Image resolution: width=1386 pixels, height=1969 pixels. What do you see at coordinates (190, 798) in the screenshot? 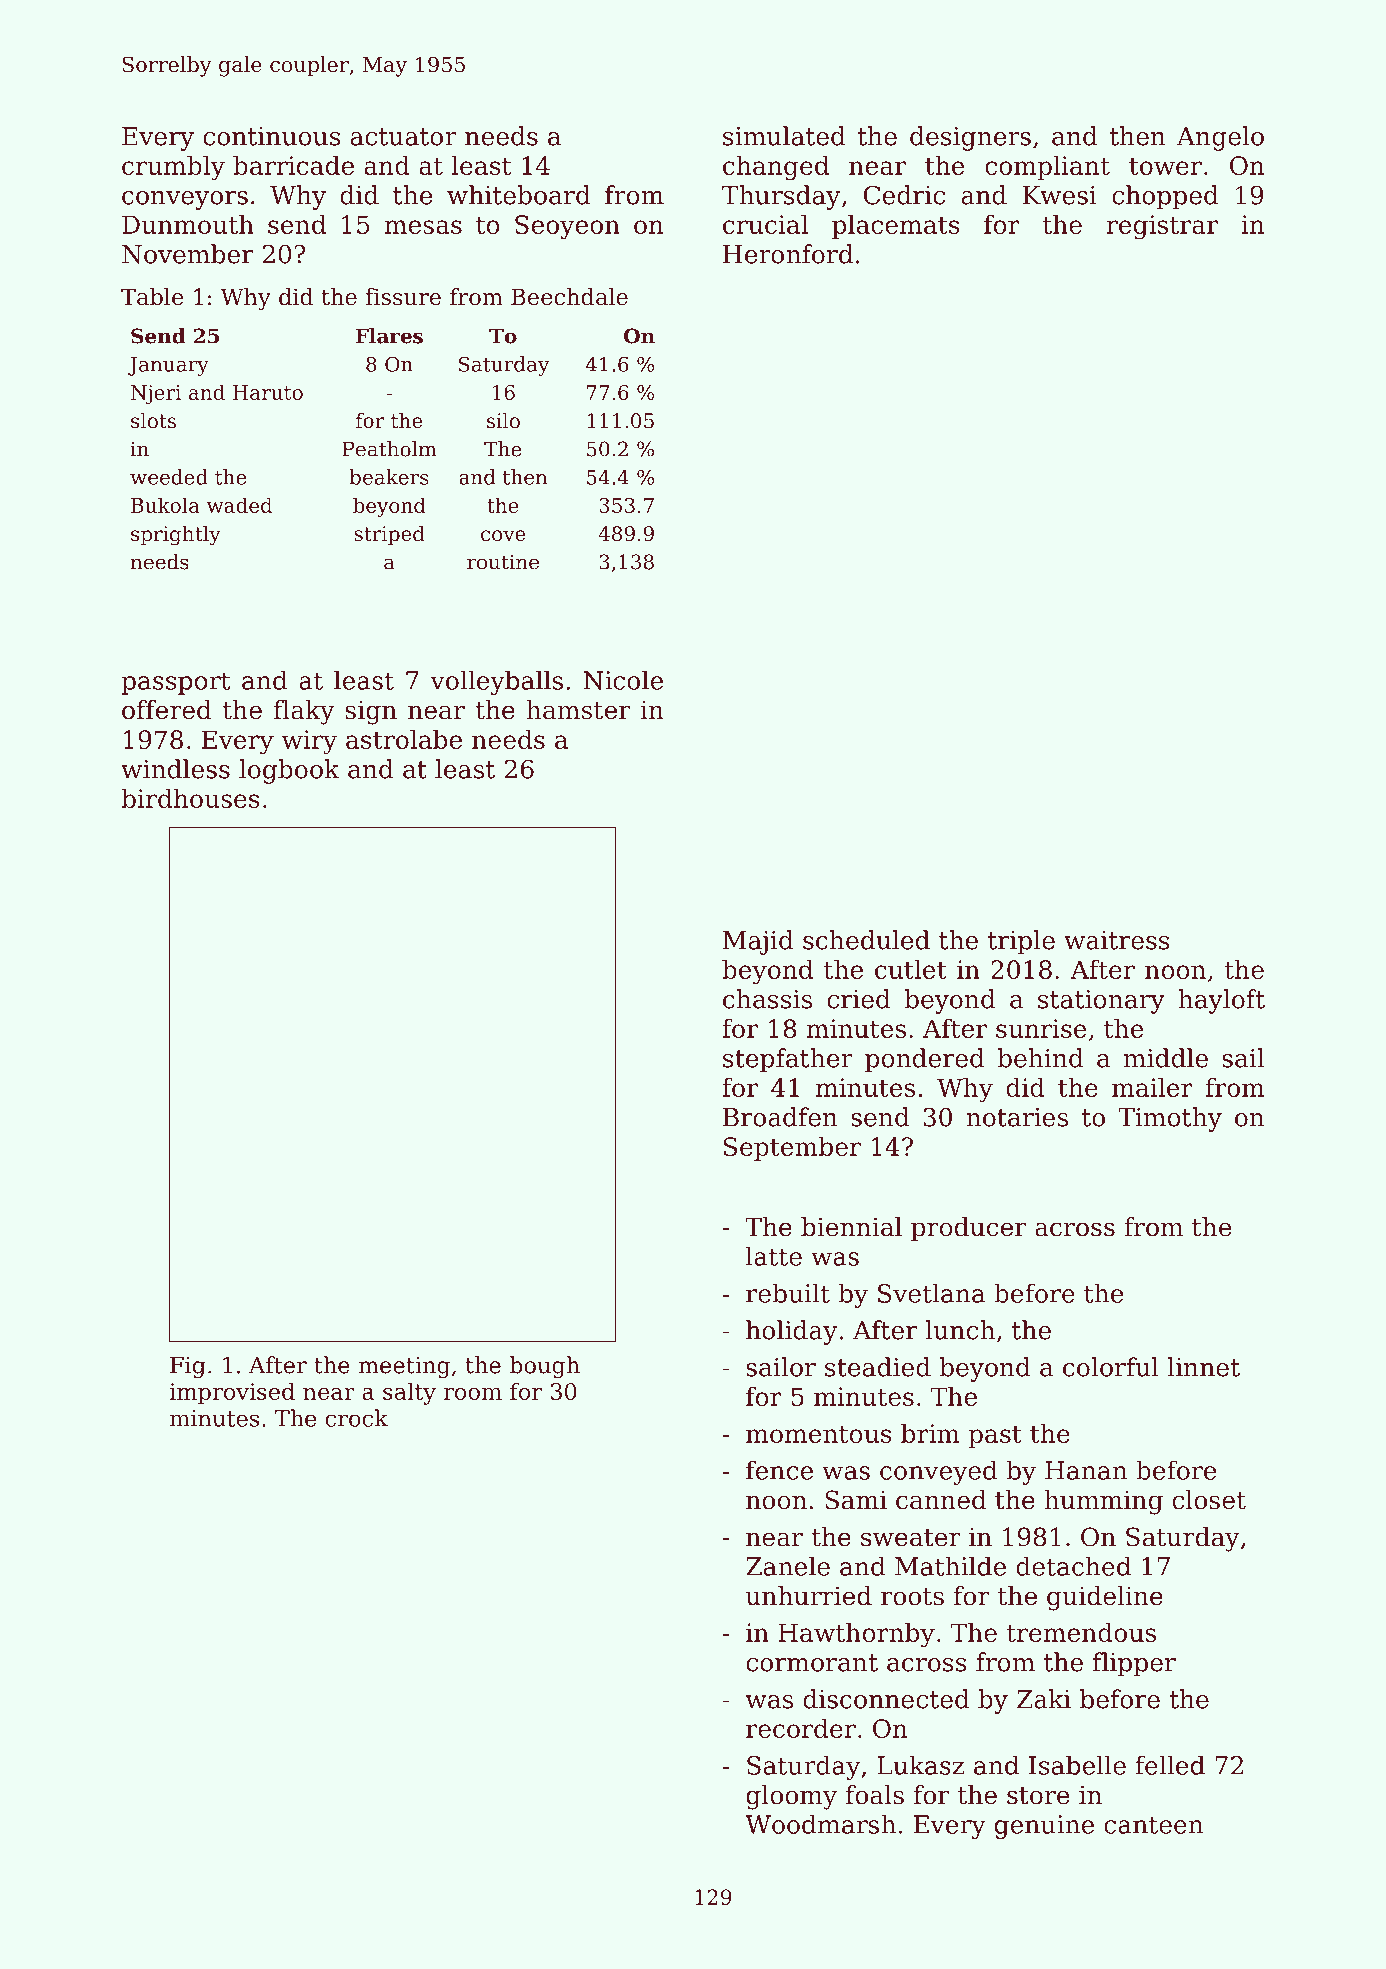
I see `birdhouses` at bounding box center [190, 798].
